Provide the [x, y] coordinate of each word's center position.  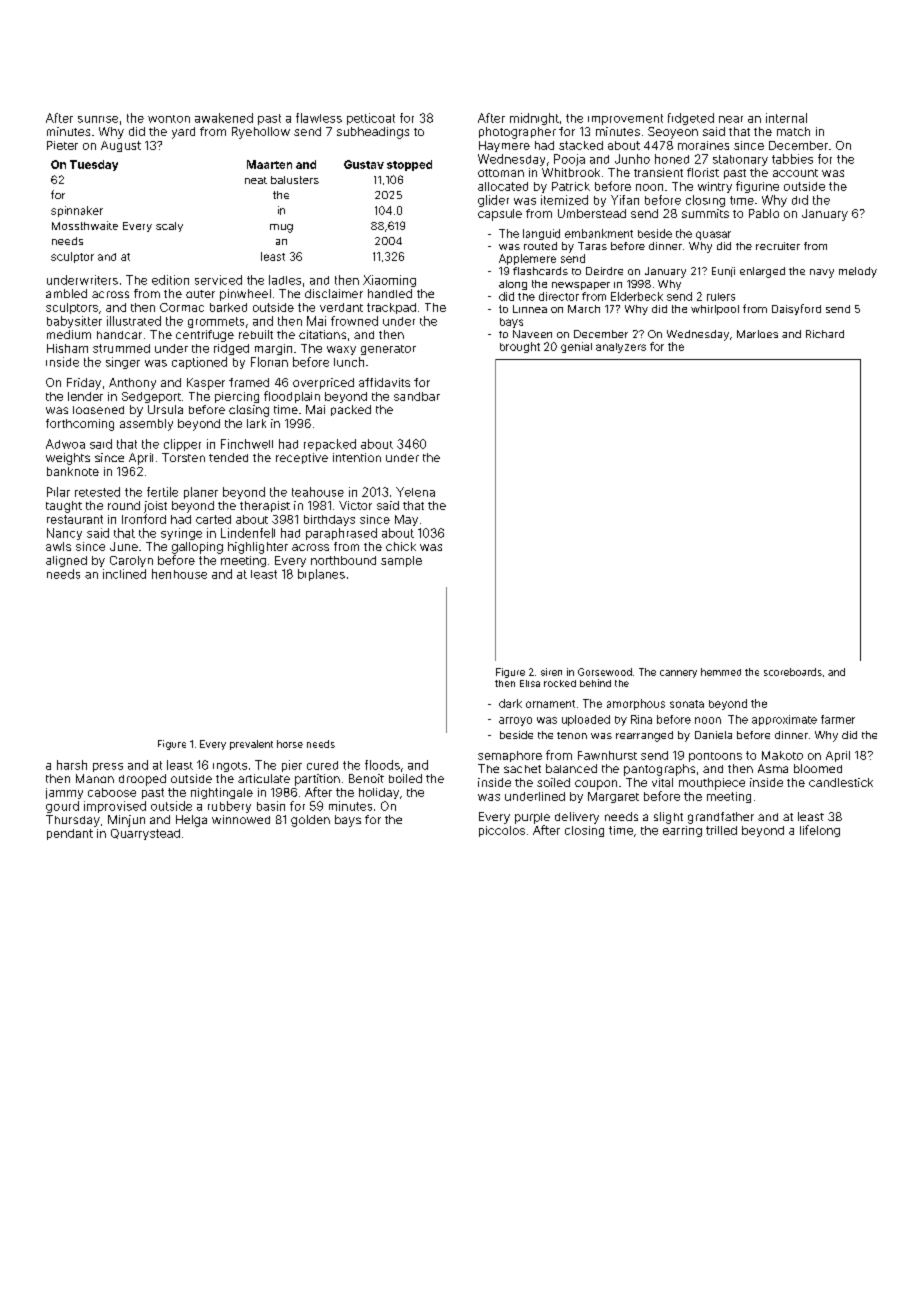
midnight [534, 119]
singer [123, 363]
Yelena [415, 492]
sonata [687, 704]
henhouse [179, 574]
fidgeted [691, 119]
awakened [224, 118]
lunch [349, 362]
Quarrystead [145, 834]
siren [551, 672]
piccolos [502, 831]
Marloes [757, 334]
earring [682, 831]
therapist [265, 506]
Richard [825, 334]
